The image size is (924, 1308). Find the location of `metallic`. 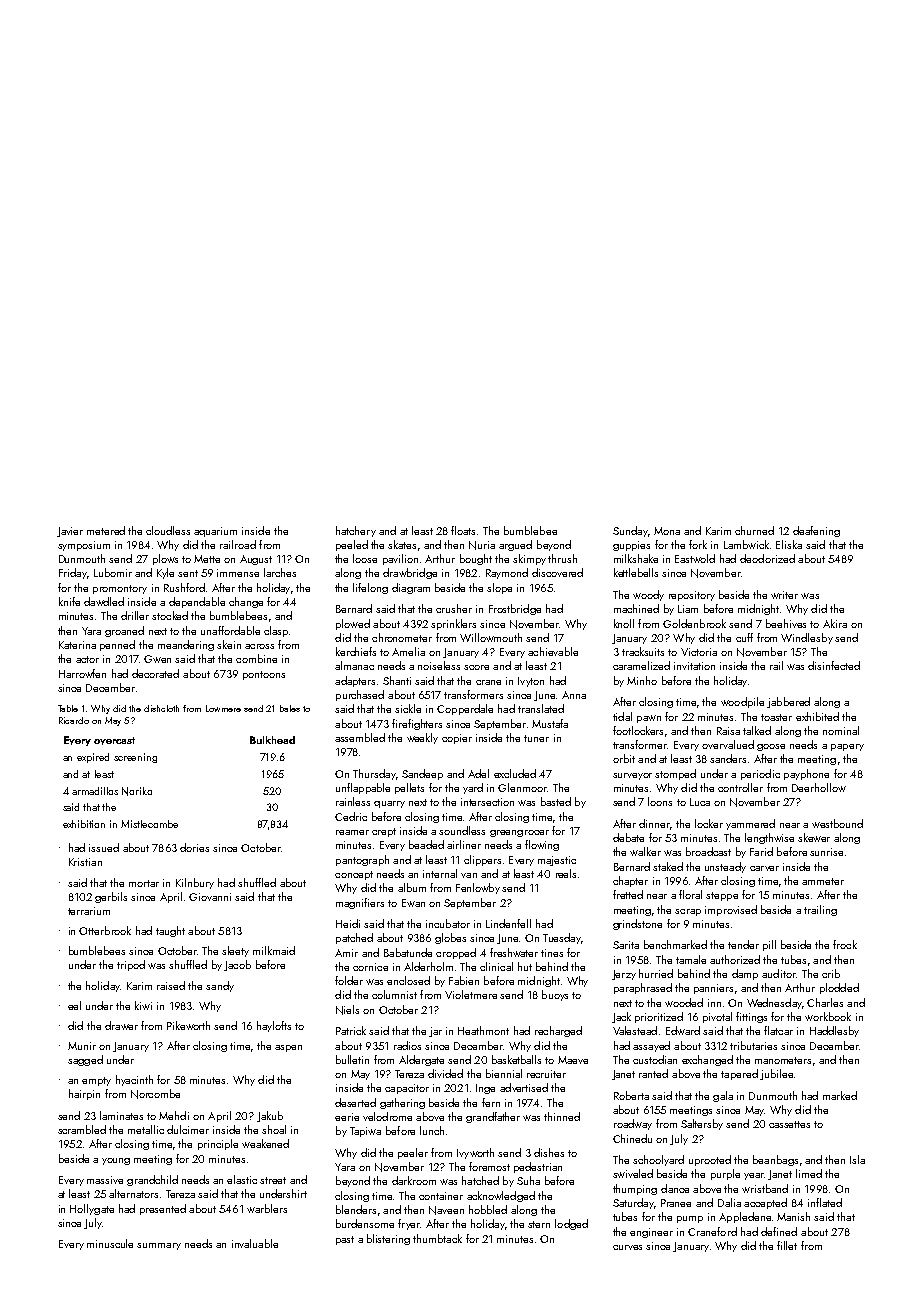

metallic is located at coordinates (146, 1129).
